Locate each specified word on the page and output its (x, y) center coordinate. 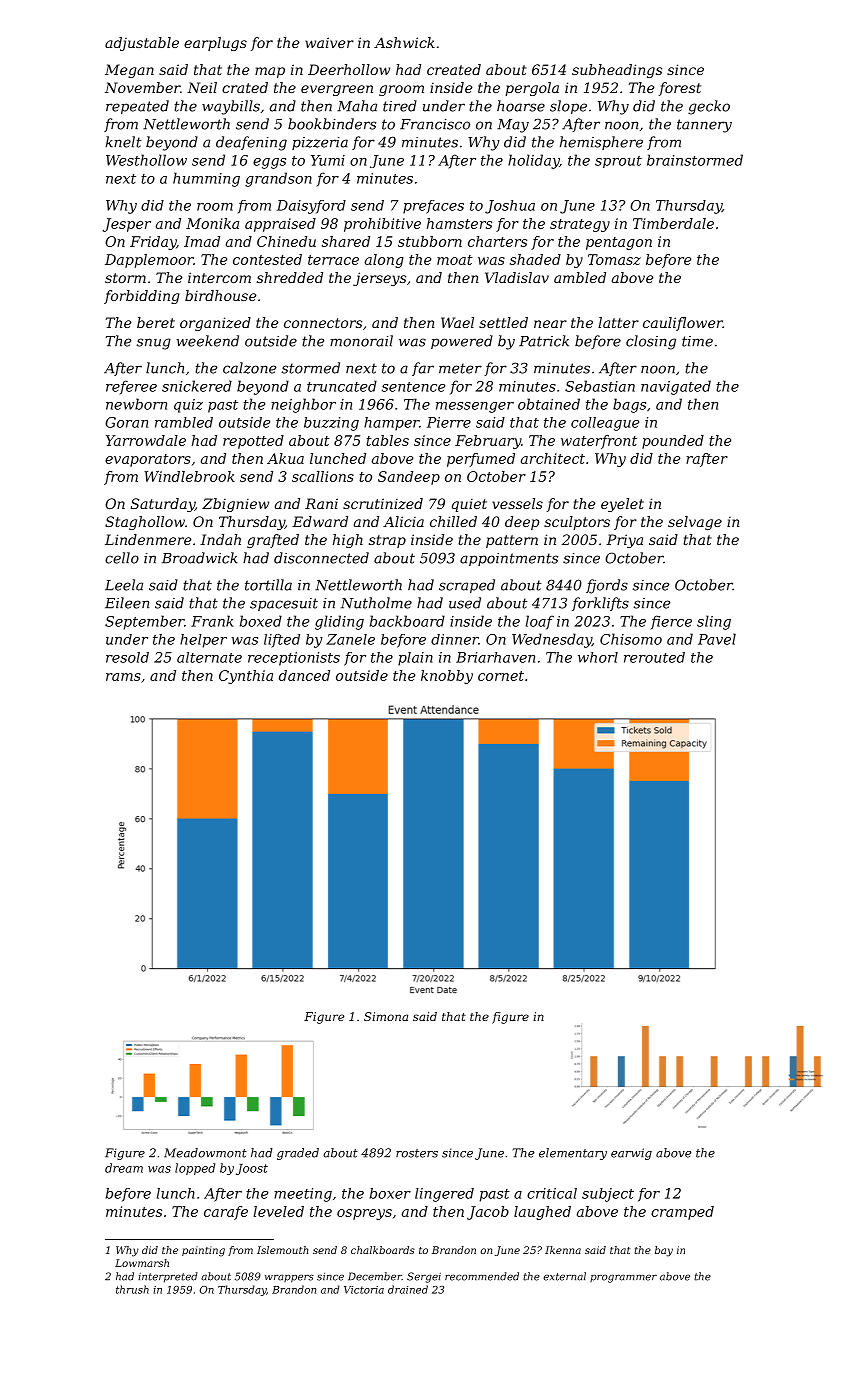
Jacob (488, 1213)
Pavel (717, 639)
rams (123, 677)
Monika (212, 223)
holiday (533, 161)
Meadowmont (205, 1153)
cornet (501, 676)
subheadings (617, 71)
